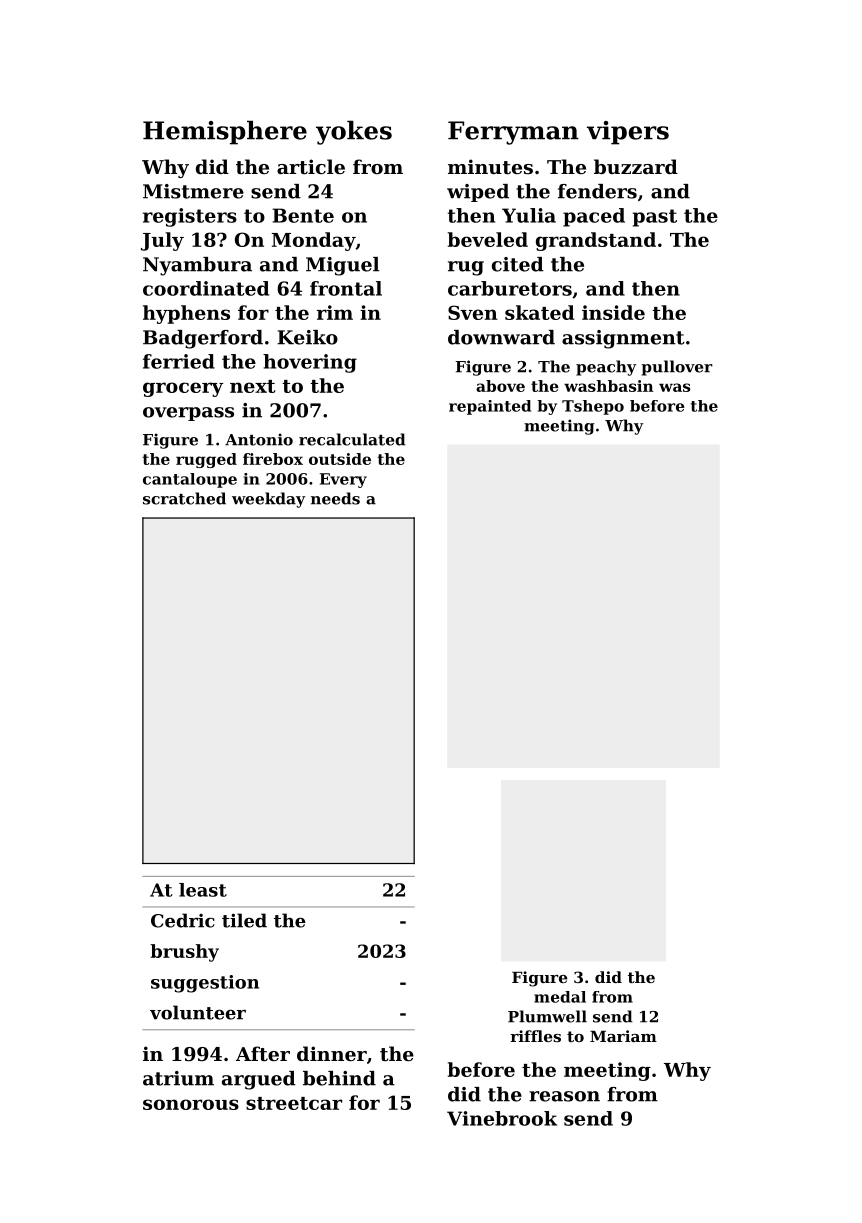  I want to click on Plumwell, so click(547, 1016).
